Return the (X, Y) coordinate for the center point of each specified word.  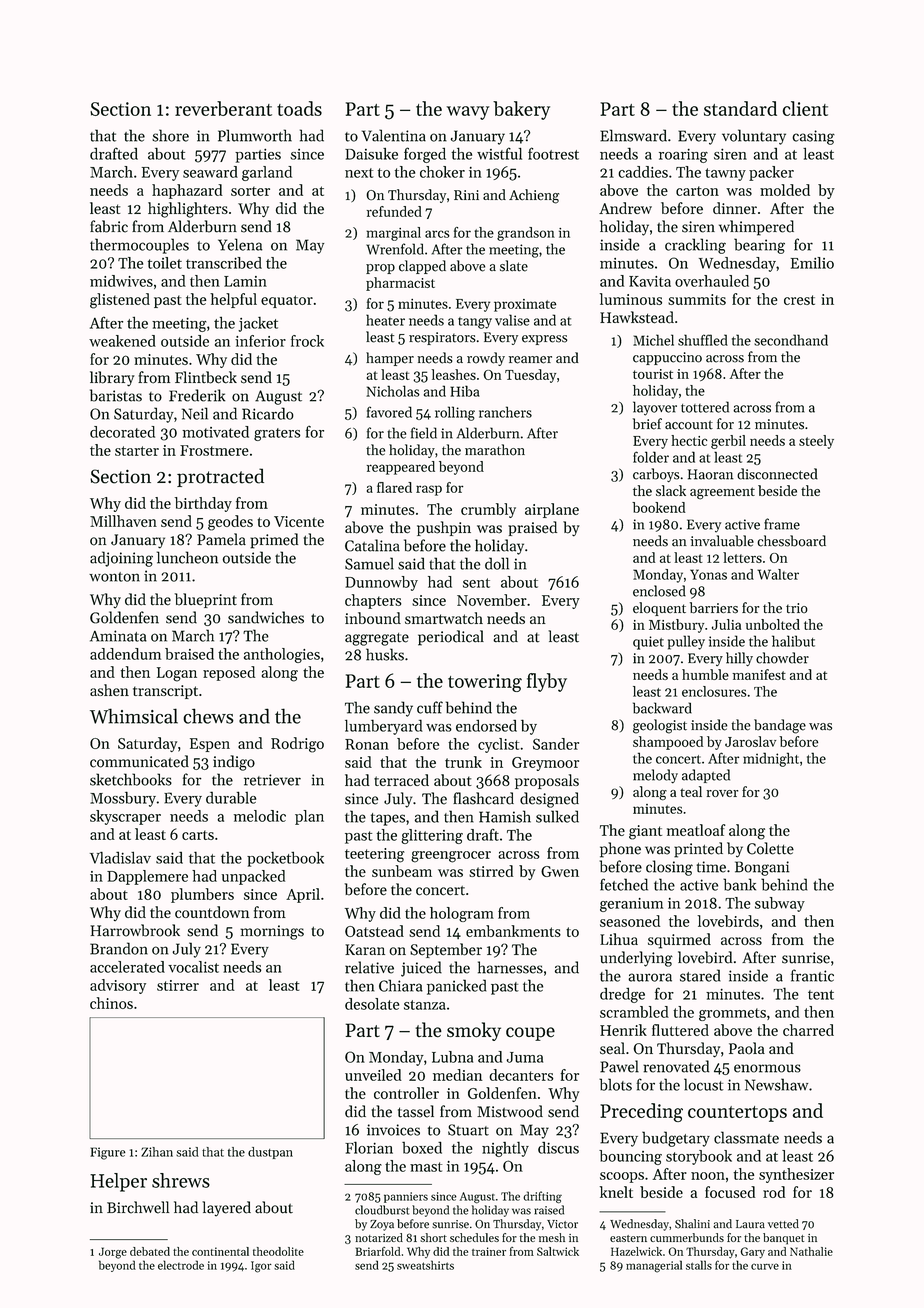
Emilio (812, 263)
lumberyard (384, 727)
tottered (705, 407)
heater (385, 320)
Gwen (560, 871)
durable (231, 797)
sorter (250, 191)
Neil (195, 413)
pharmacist (400, 284)
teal (691, 791)
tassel (416, 1111)
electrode (181, 1265)
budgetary (676, 1139)
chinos (111, 1003)
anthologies (282, 655)
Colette (770, 848)
